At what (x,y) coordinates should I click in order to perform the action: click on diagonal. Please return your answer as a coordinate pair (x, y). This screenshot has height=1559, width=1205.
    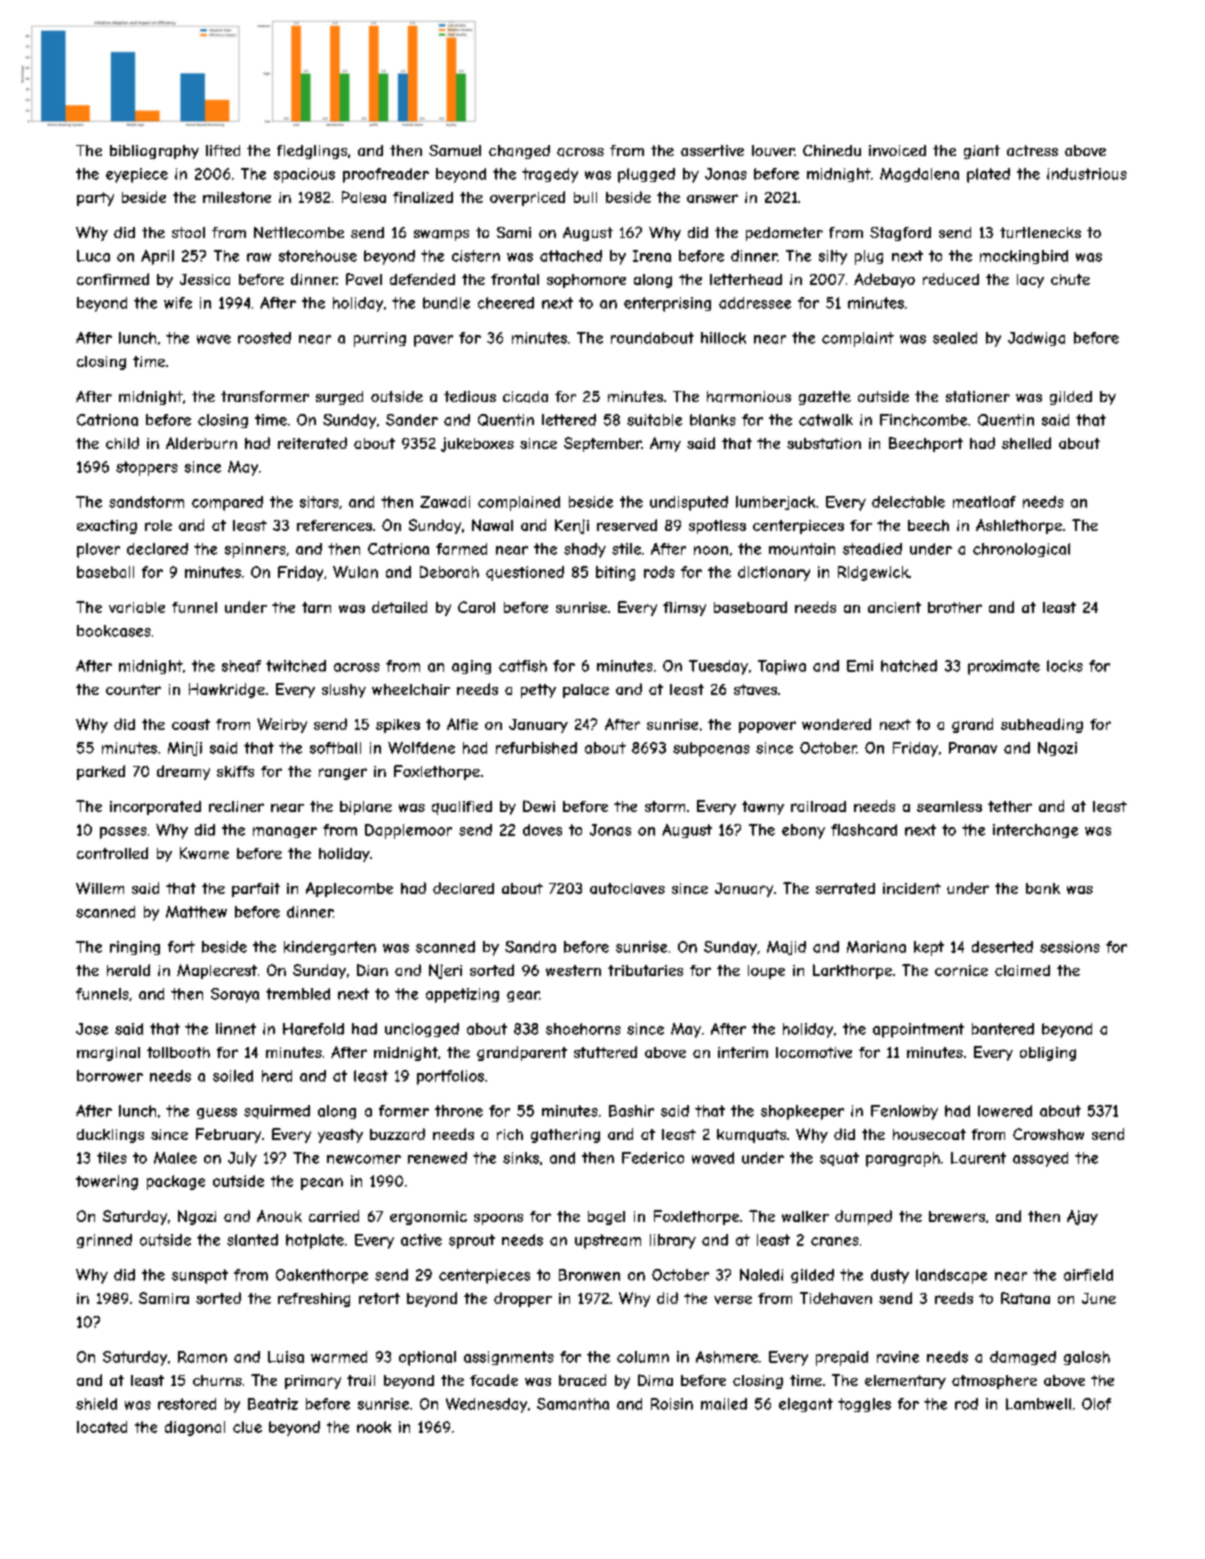
    Looking at the image, I should click on (195, 1428).
